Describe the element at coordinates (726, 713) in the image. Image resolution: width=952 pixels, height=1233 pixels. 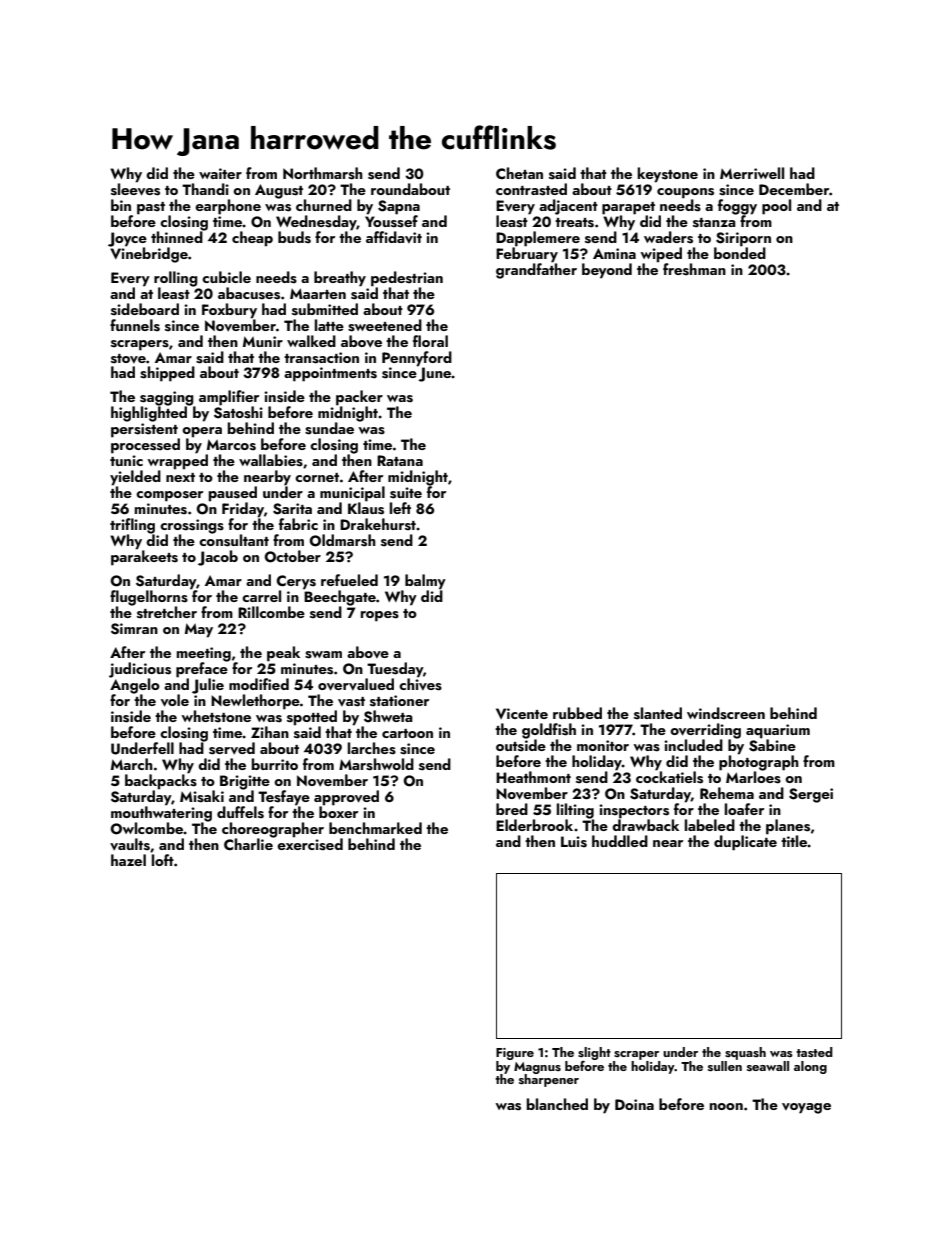
I see `windscreen` at that location.
